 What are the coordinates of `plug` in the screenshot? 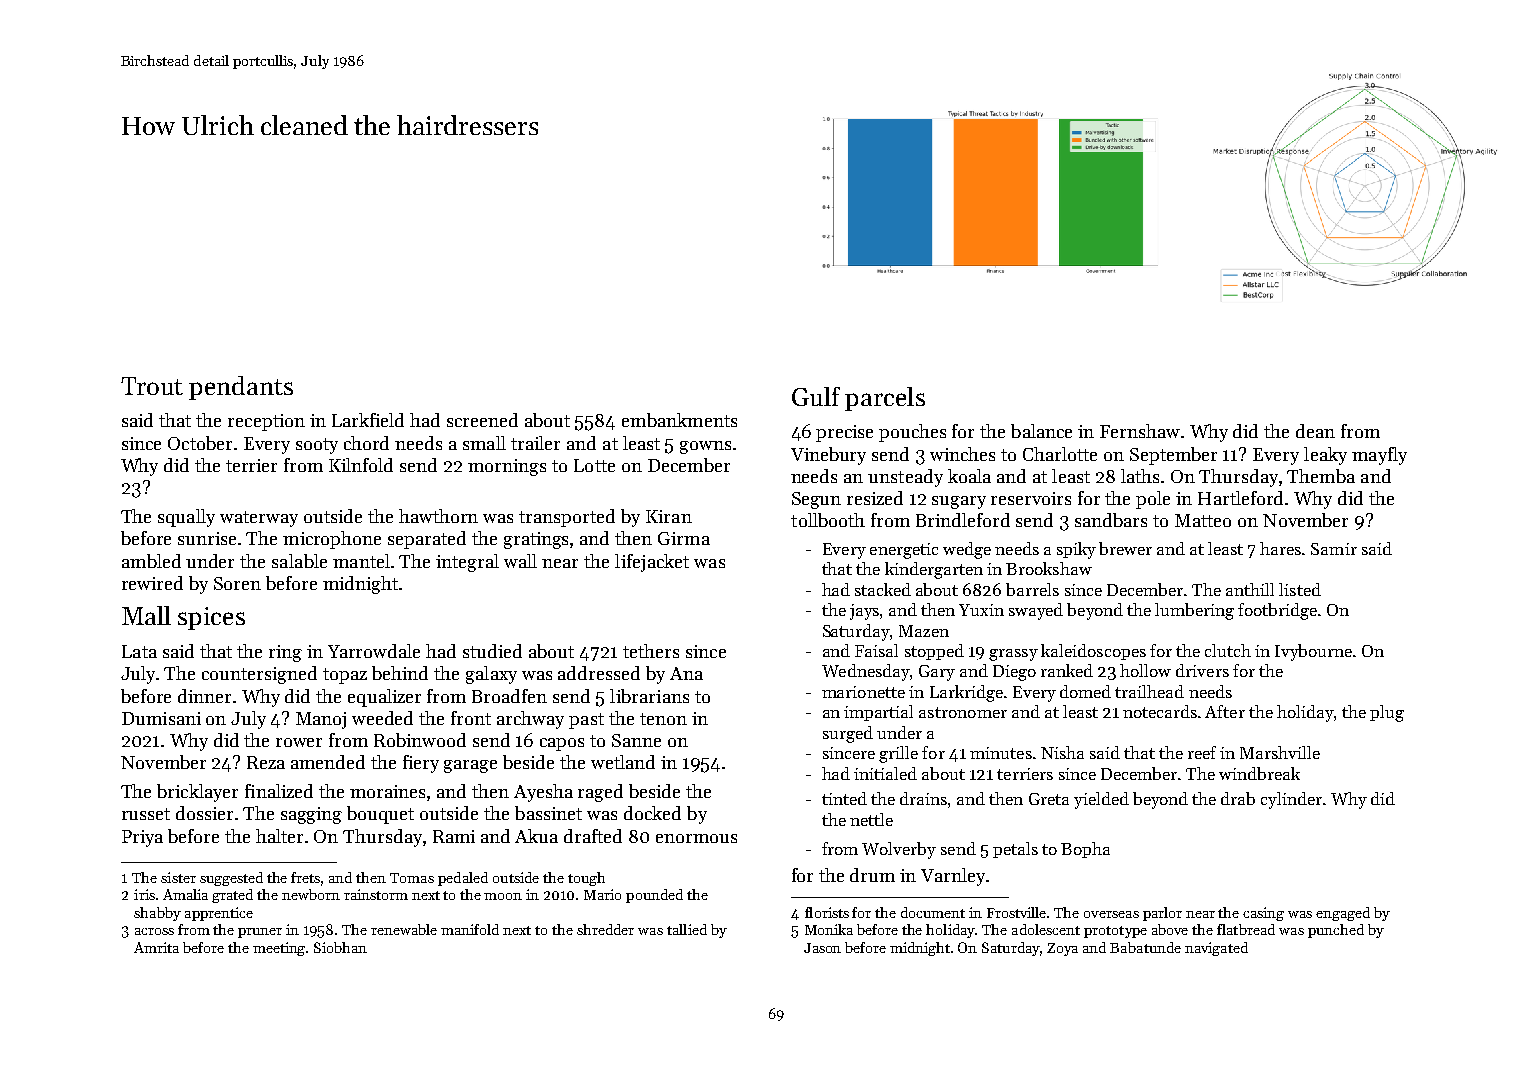 It's located at (1387, 713).
